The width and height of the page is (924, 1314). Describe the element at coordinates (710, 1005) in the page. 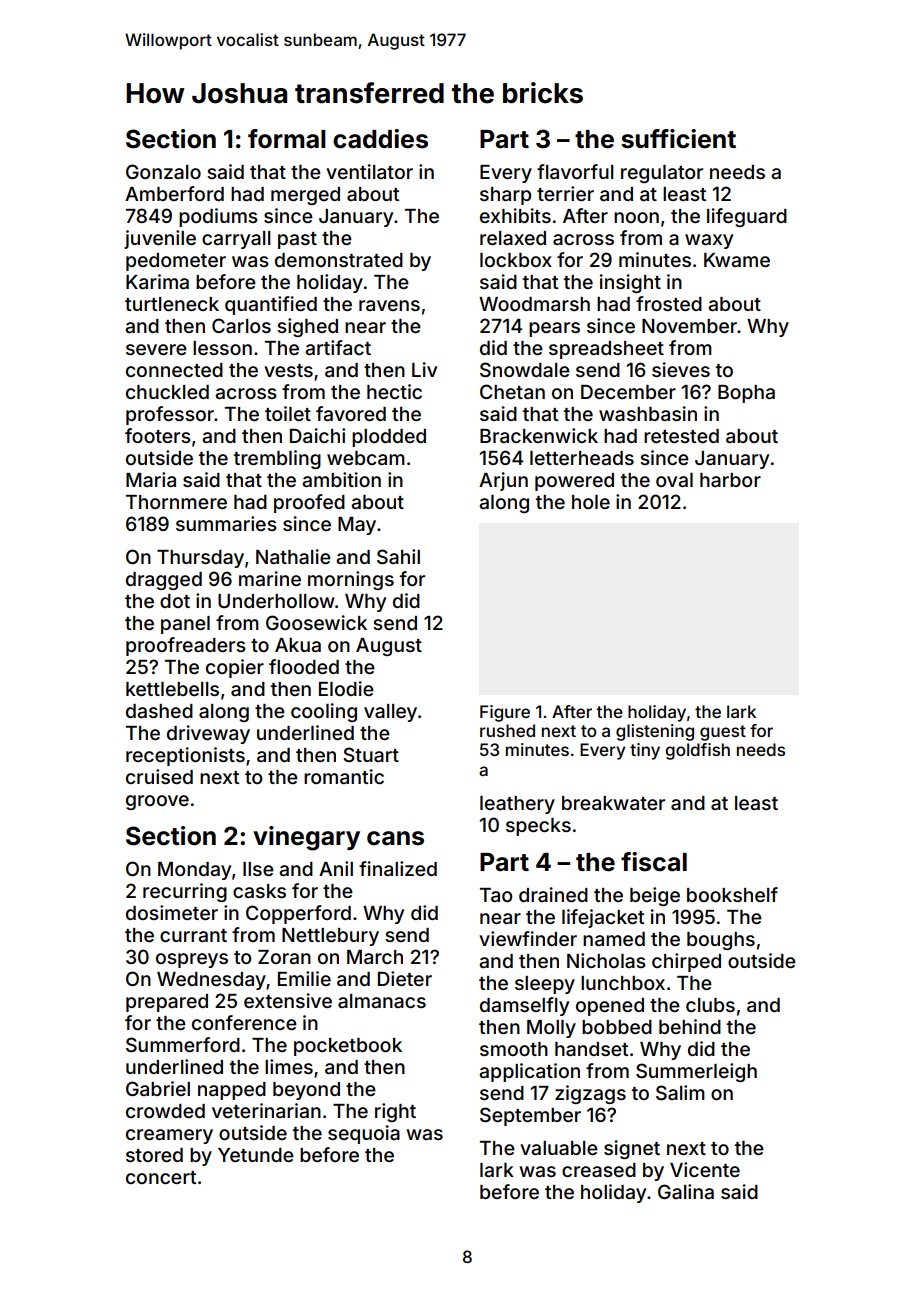

I see `clubs` at that location.
